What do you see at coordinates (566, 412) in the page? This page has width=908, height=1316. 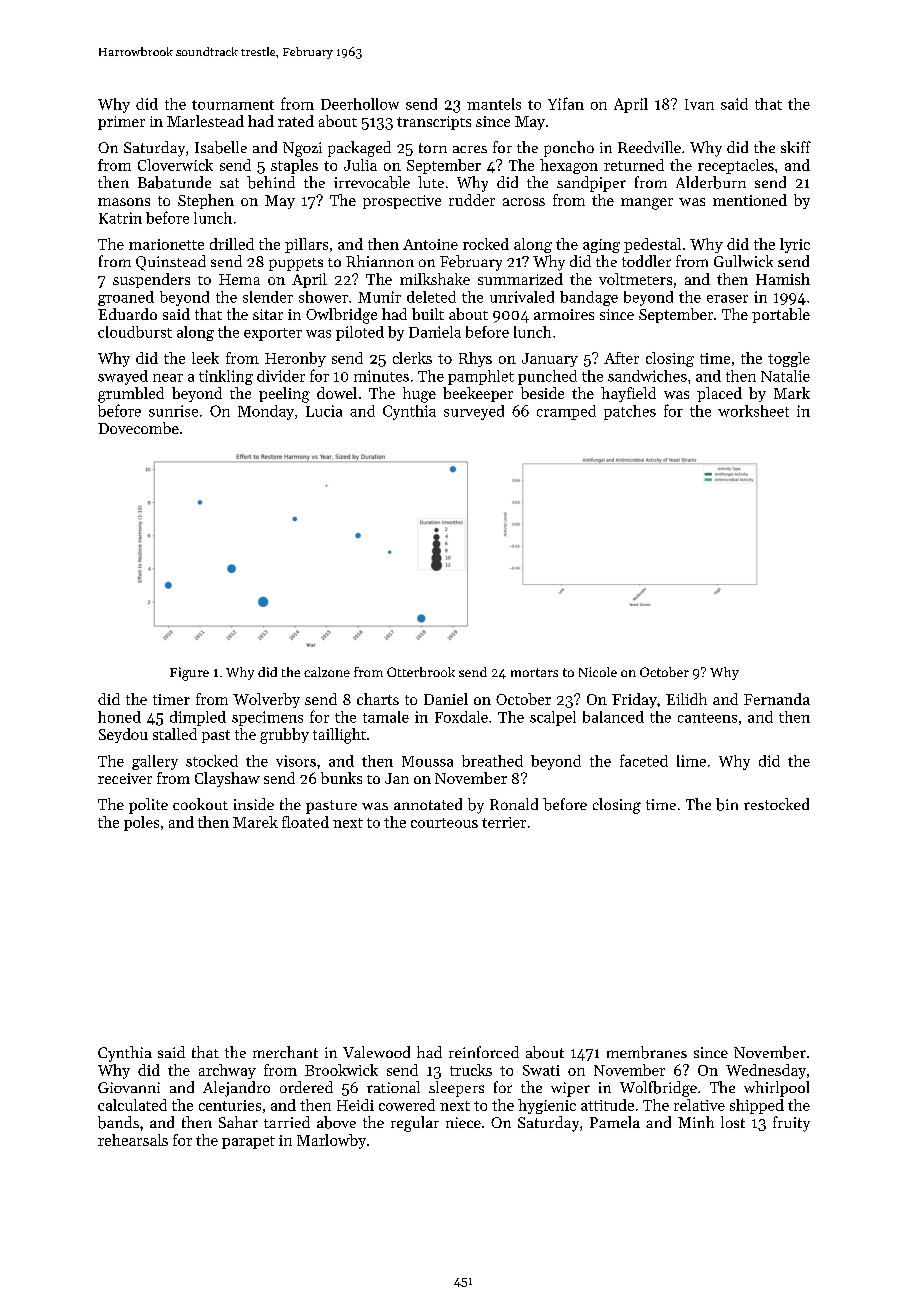 I see `cramped` at bounding box center [566, 412].
